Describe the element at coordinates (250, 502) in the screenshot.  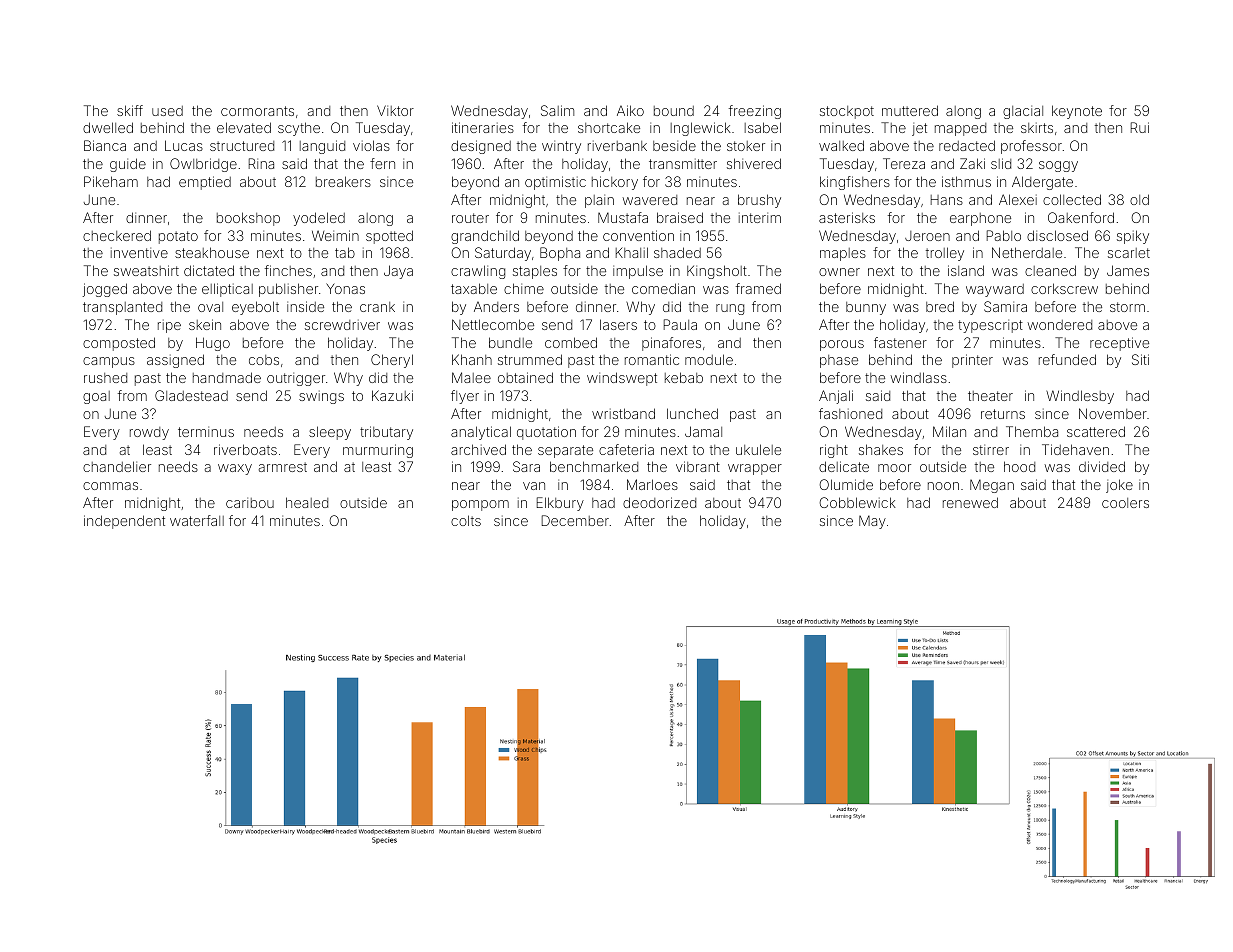
I see `caribou` at that location.
